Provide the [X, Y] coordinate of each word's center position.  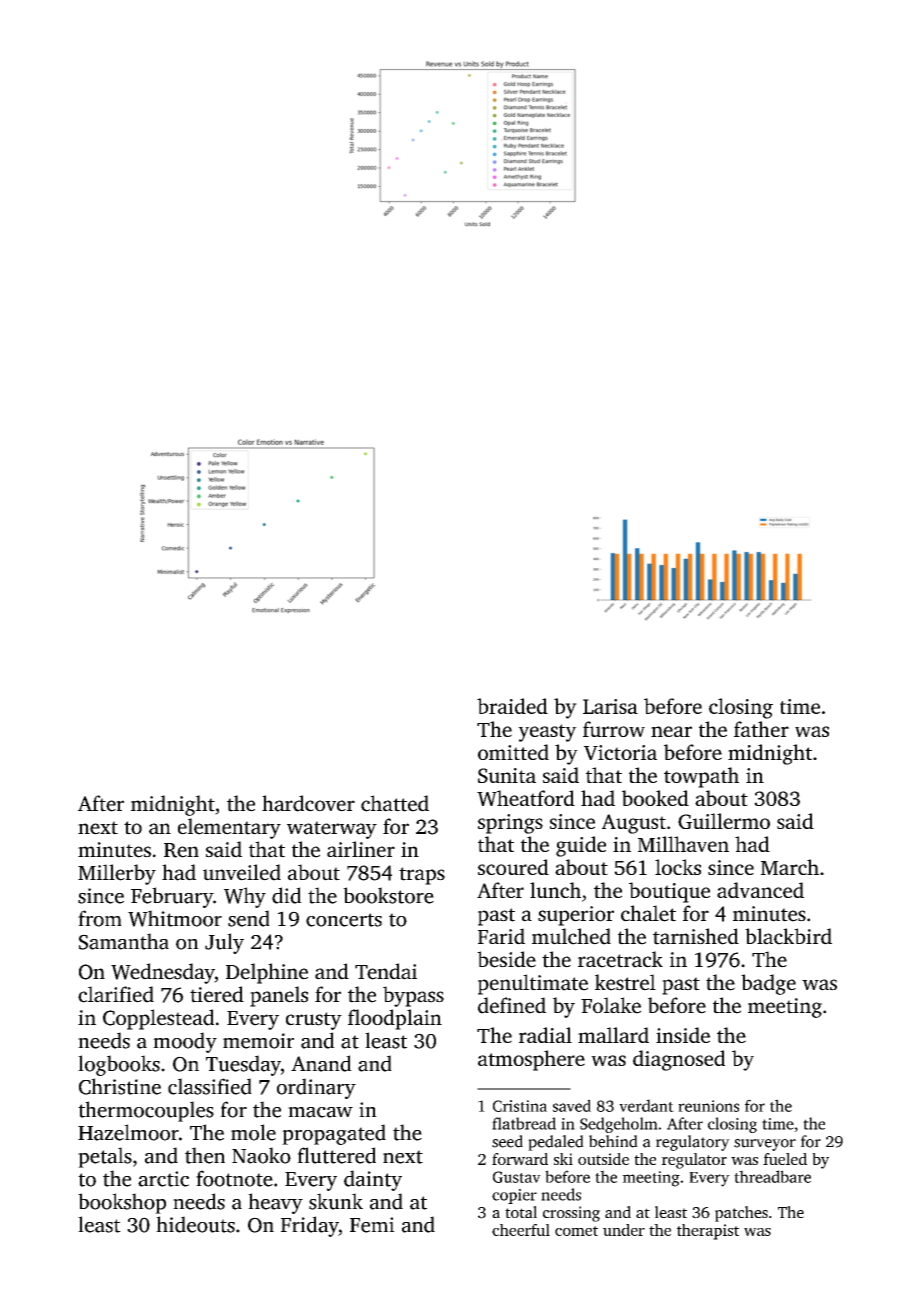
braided [512, 706]
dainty [373, 1180]
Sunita [507, 775]
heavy [275, 1203]
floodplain [395, 1019]
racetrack [620, 959]
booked [655, 798]
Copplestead [158, 1019]
